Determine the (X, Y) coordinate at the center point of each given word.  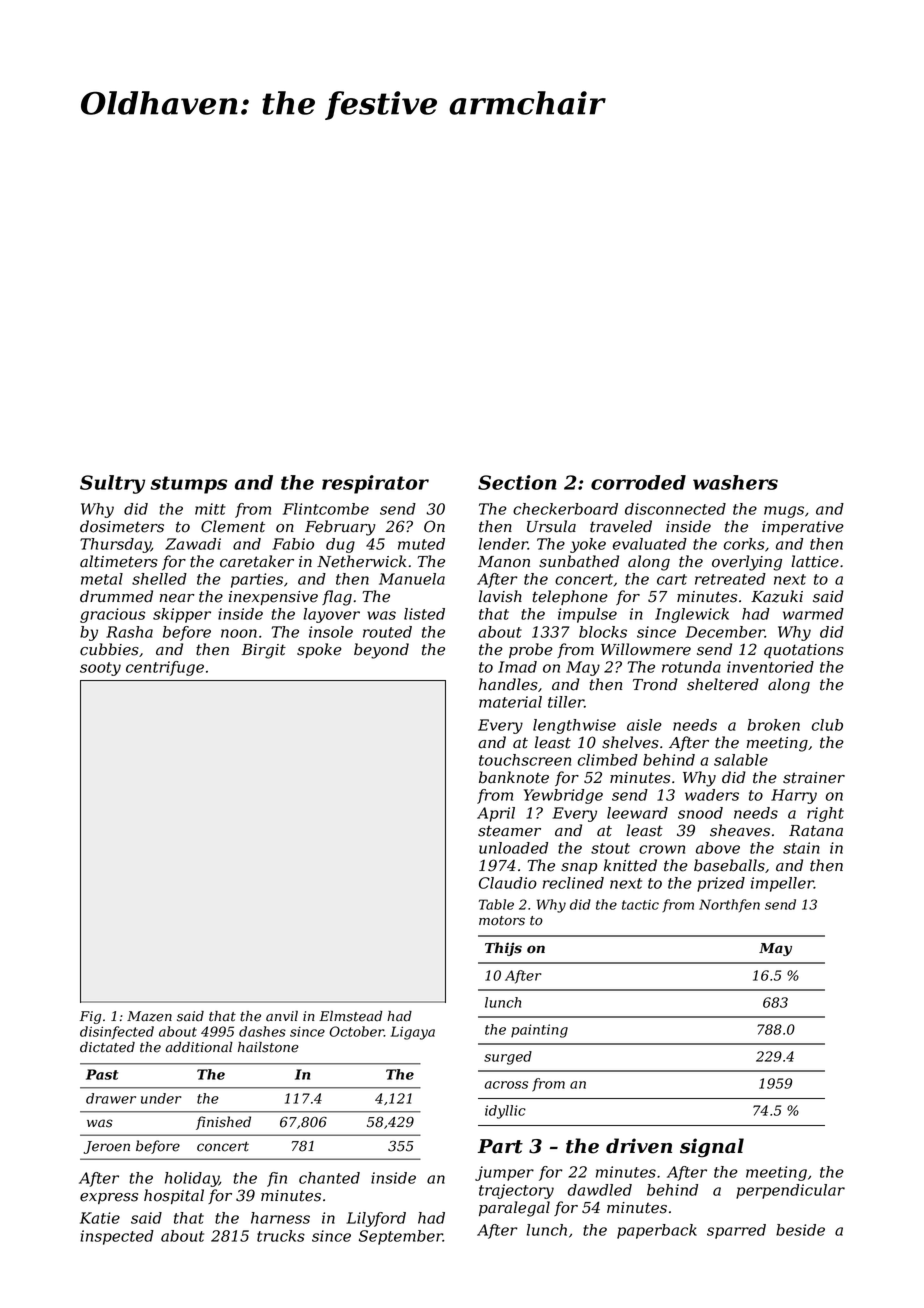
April (496, 814)
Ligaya (413, 1033)
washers (735, 482)
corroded (638, 482)
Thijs (503, 949)
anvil (282, 1016)
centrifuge (165, 668)
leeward (637, 813)
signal (712, 1148)
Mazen (149, 1016)
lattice (815, 561)
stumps (188, 485)
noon (239, 633)
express (109, 1198)
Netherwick (362, 561)
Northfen (729, 905)
